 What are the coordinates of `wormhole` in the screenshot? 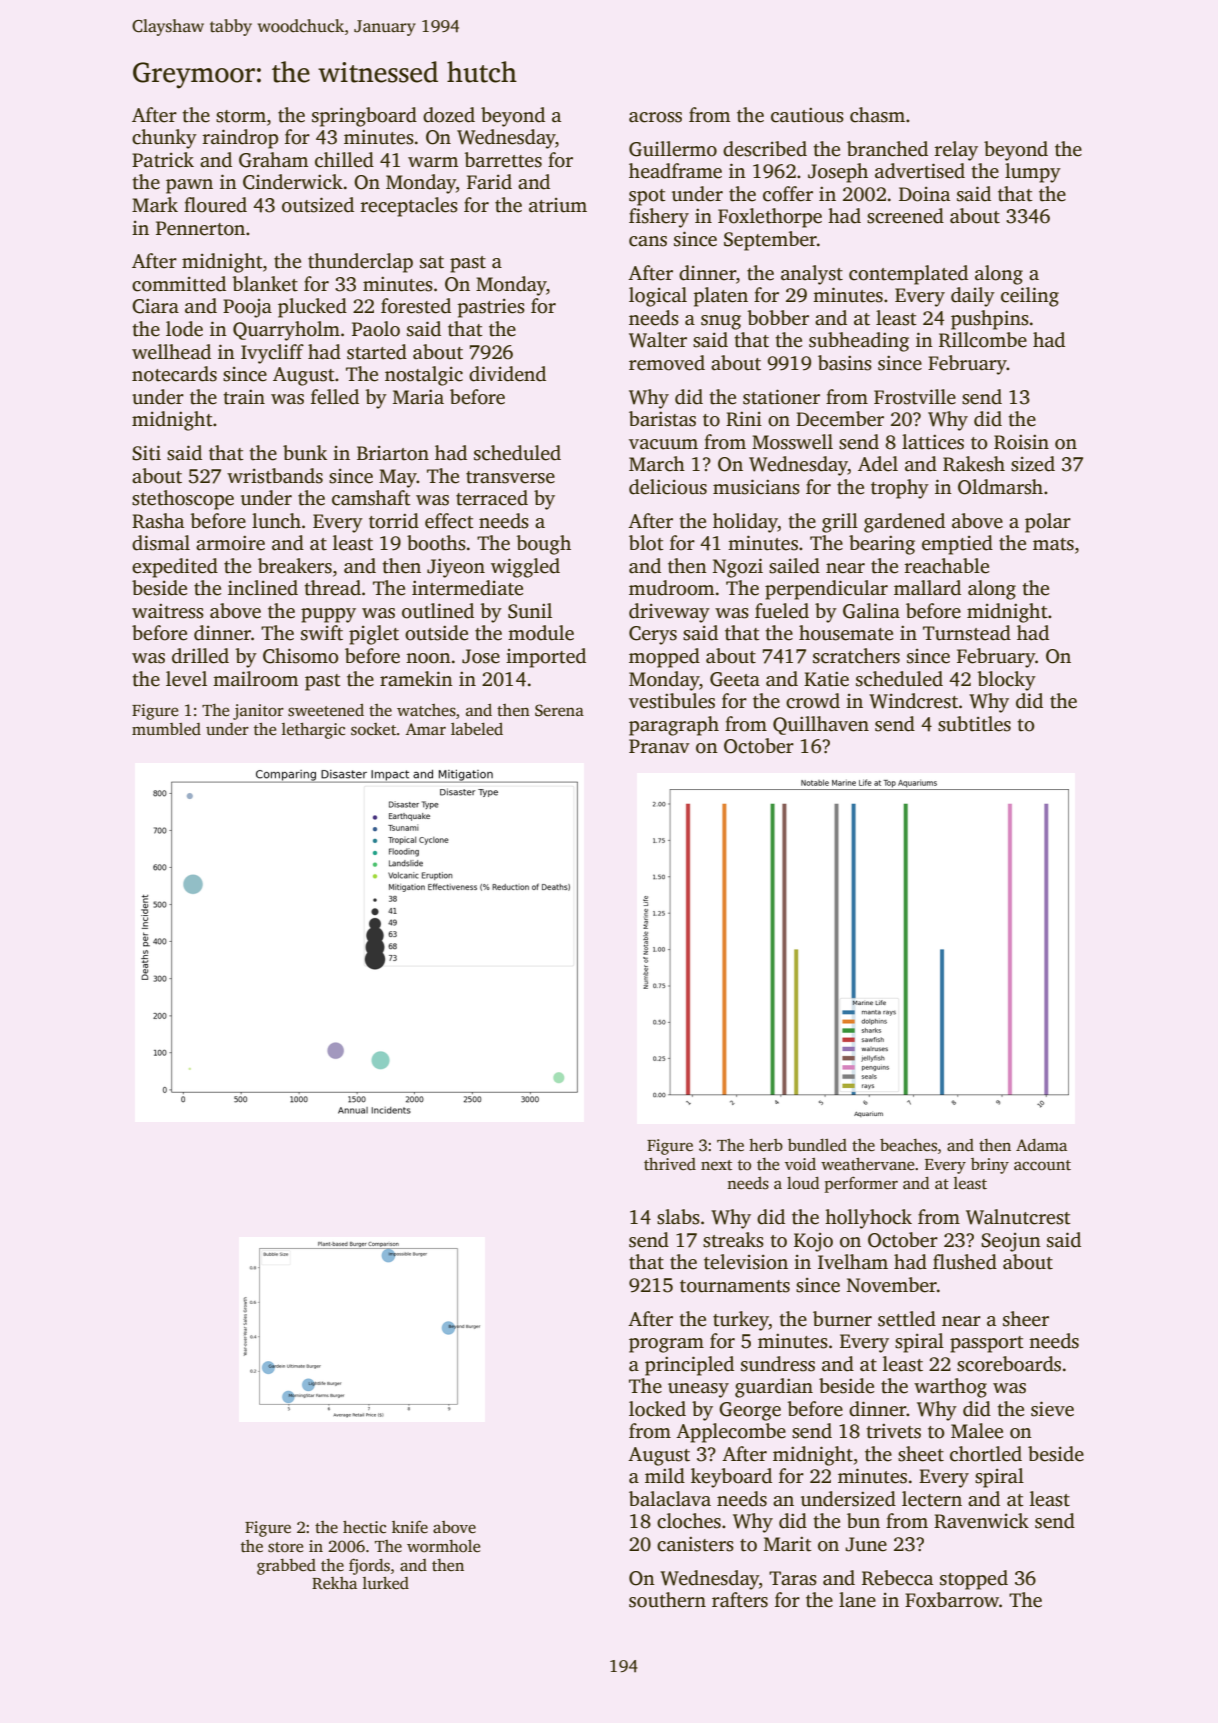 It's located at (444, 1546).
